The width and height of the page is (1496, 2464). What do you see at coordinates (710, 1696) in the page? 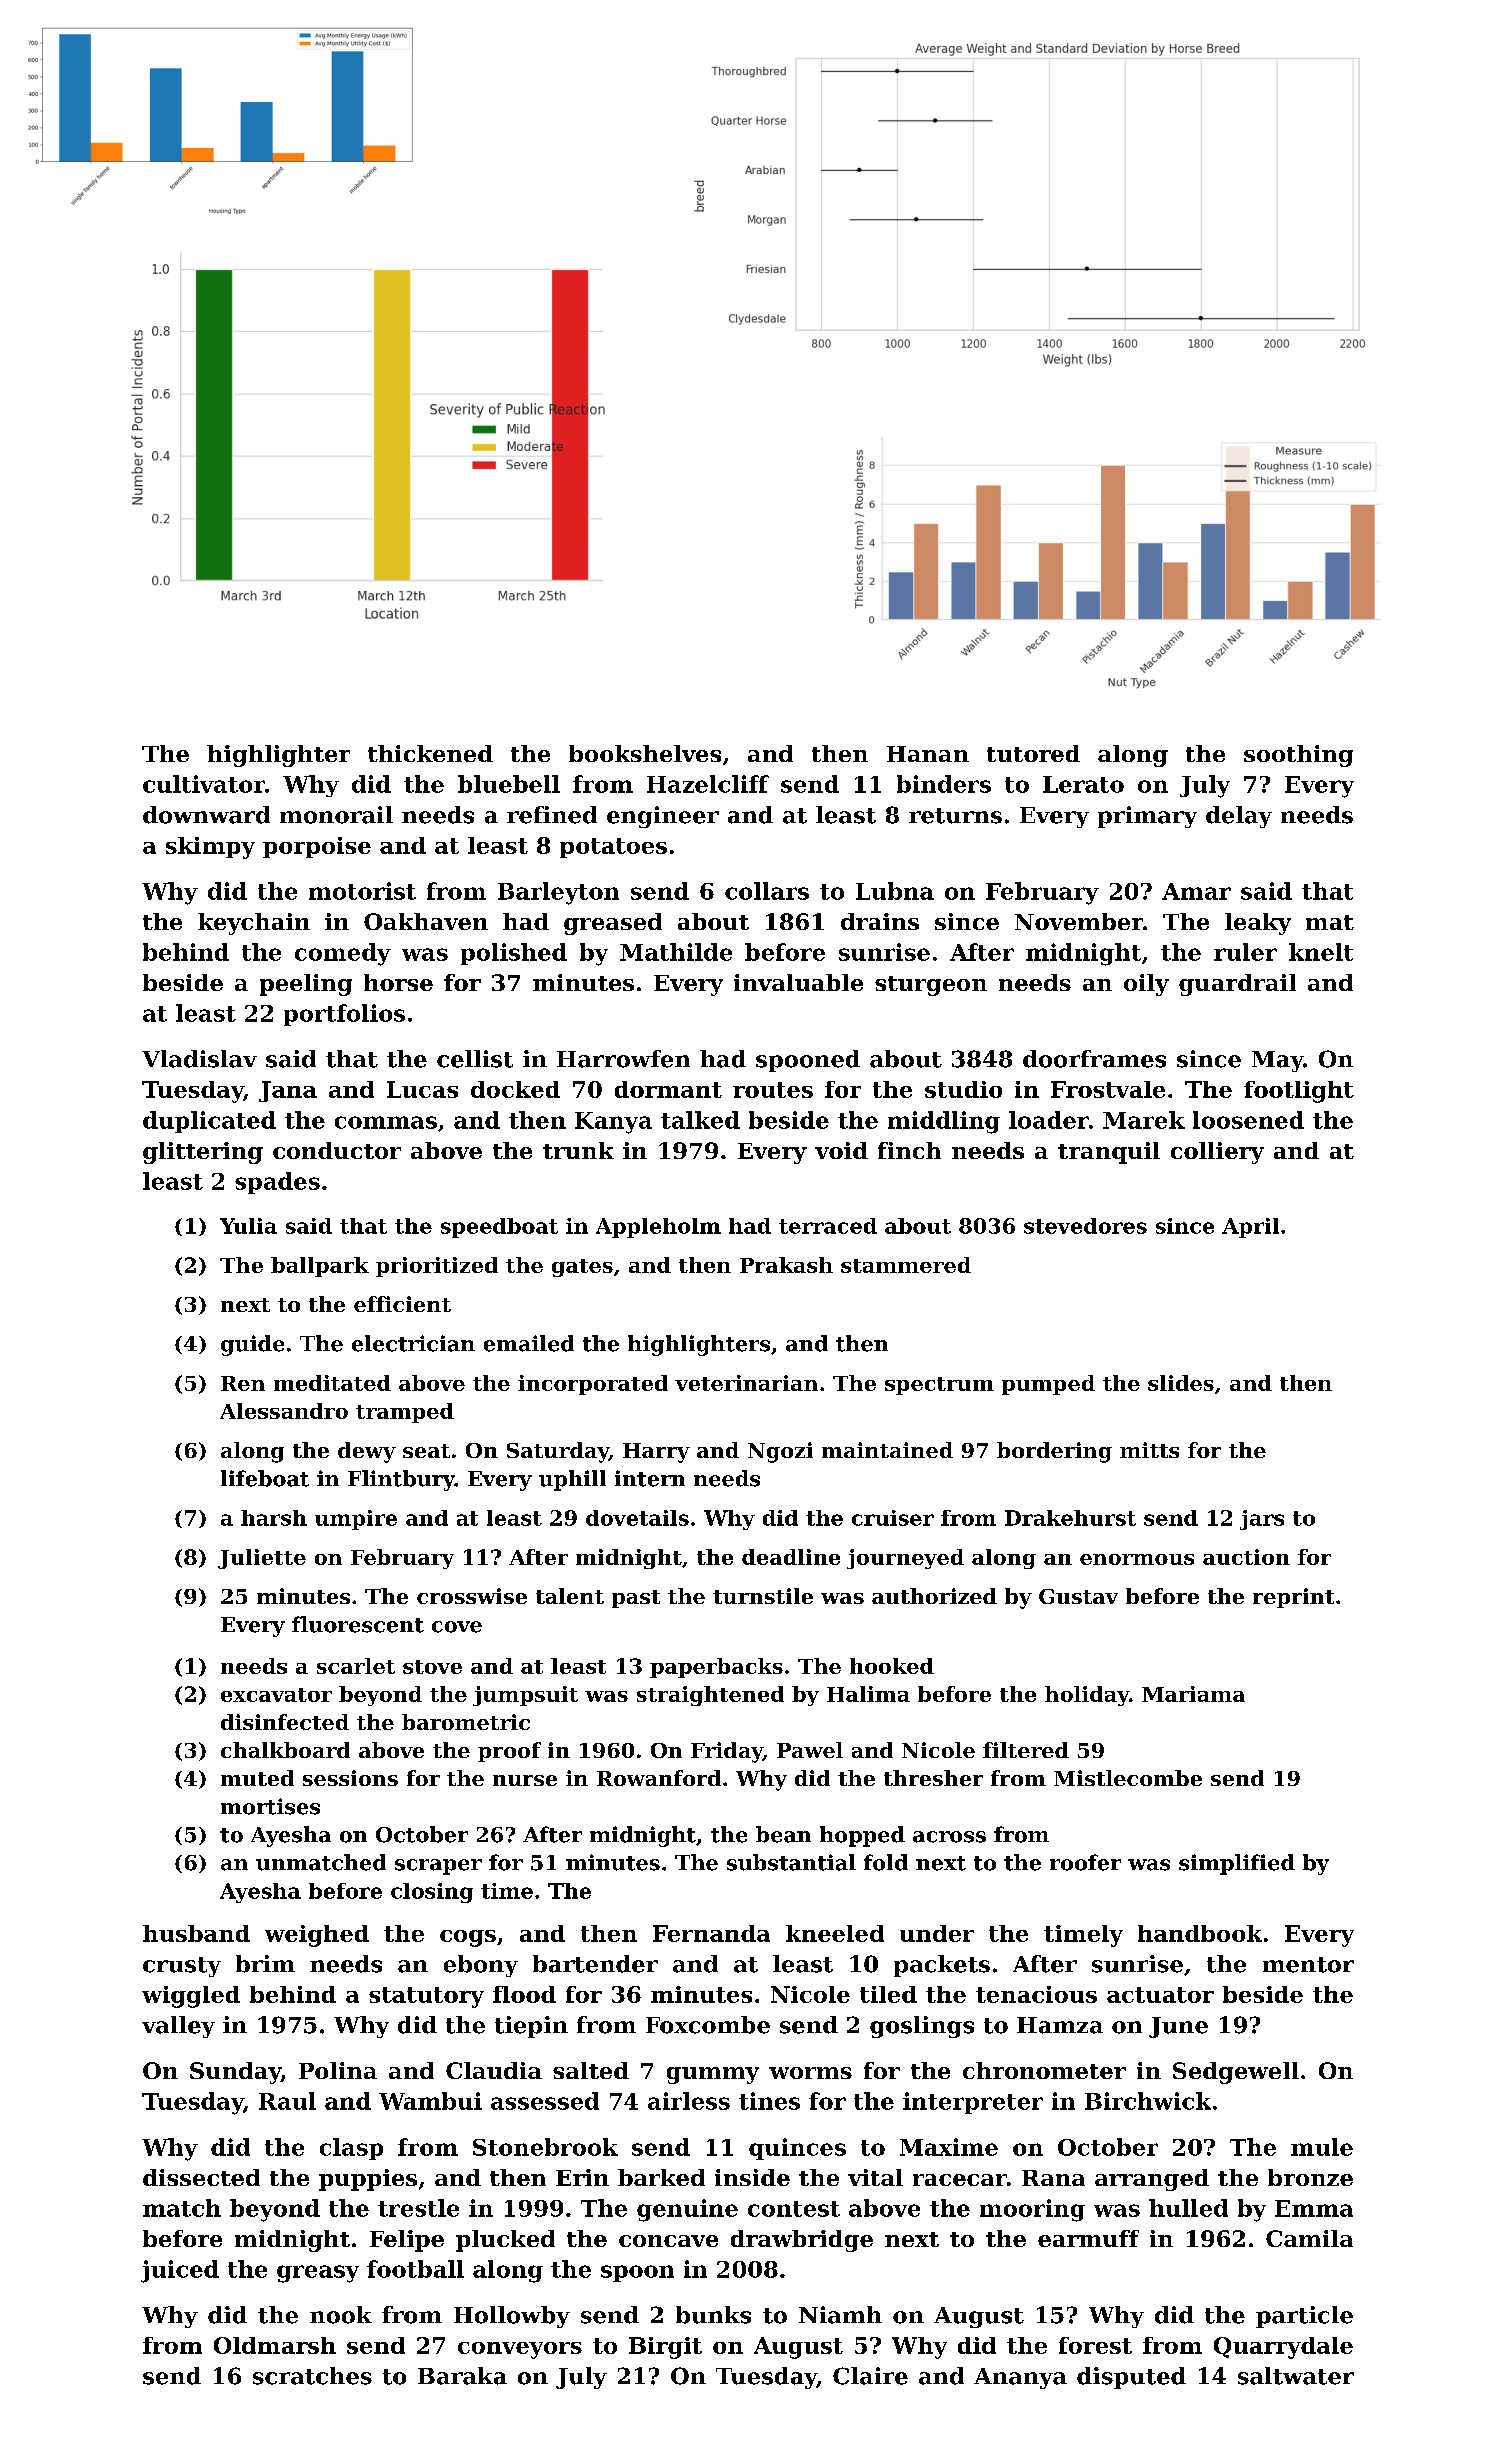
I see `straightened` at bounding box center [710, 1696].
